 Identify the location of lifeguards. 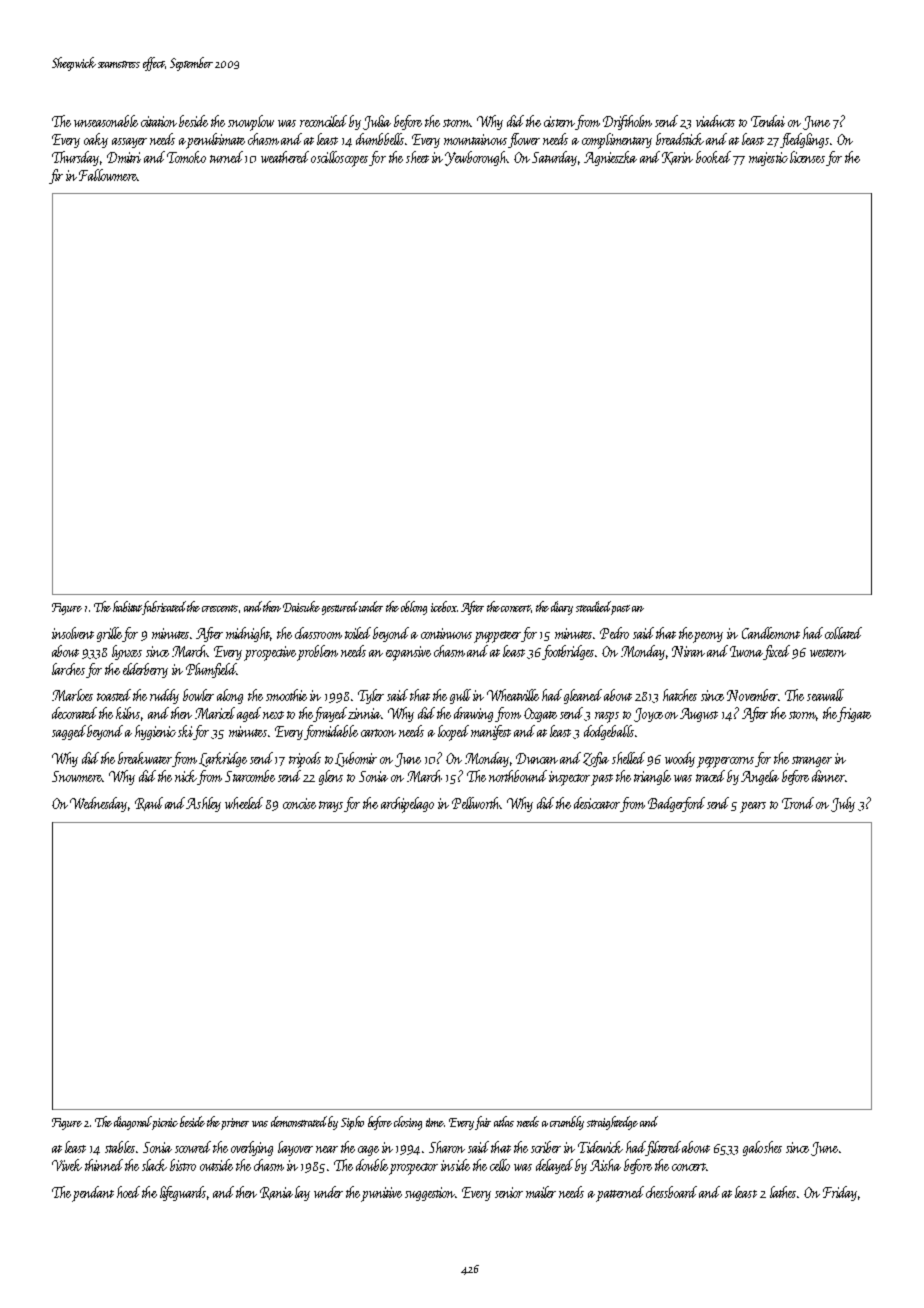
(183, 1193).
